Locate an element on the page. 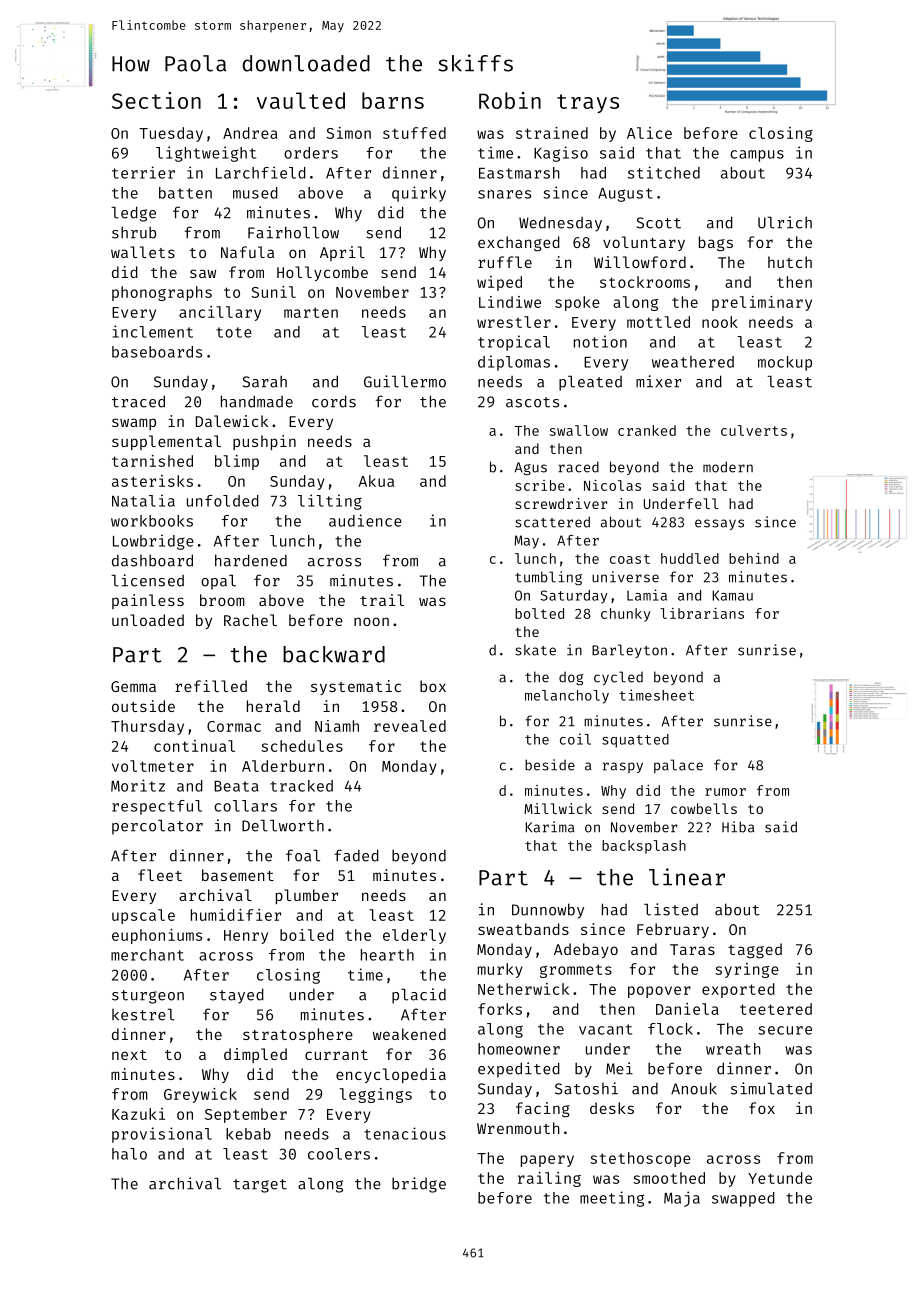 This page has width=924, height=1308. dashboard is located at coordinates (152, 560).
